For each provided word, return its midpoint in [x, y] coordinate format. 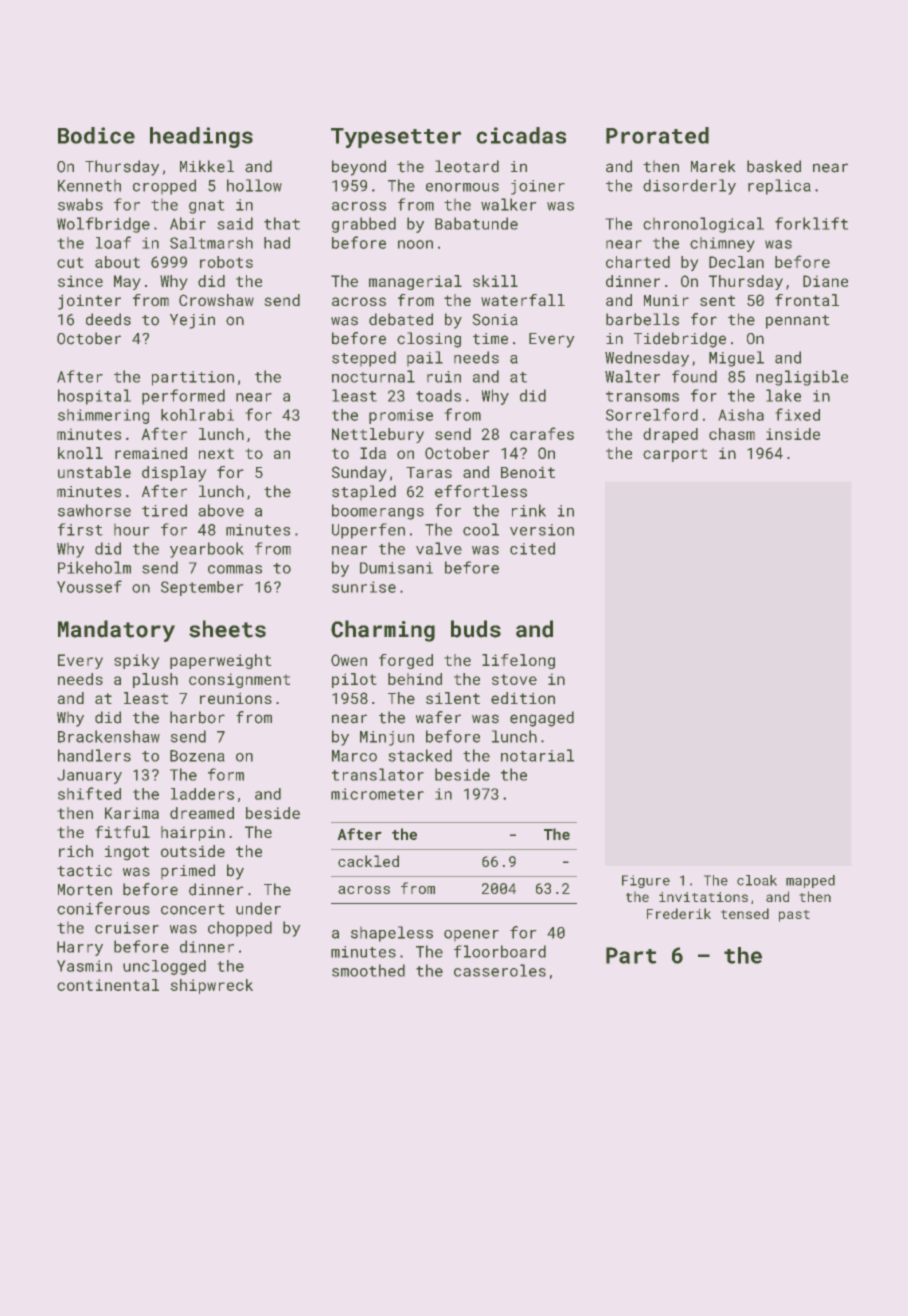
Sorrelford [652, 414]
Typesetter [396, 138]
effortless [481, 491]
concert [193, 909]
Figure [646, 881]
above [221, 510]
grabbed [364, 225]
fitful [122, 832]
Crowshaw [216, 300]
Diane [825, 281]
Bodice [96, 135]
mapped [810, 881]
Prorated [657, 135]
